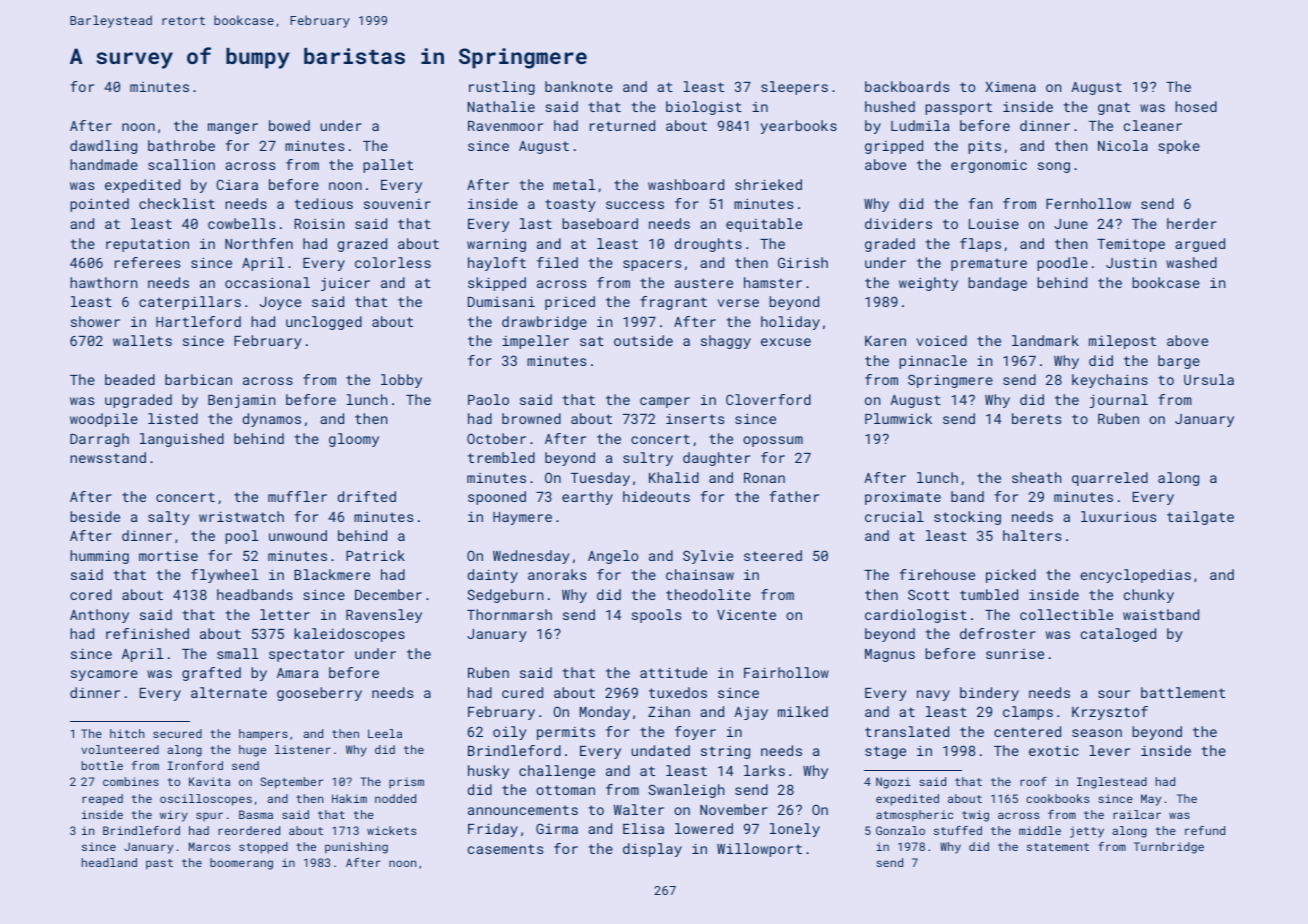  I want to click on clamps, so click(1028, 713).
